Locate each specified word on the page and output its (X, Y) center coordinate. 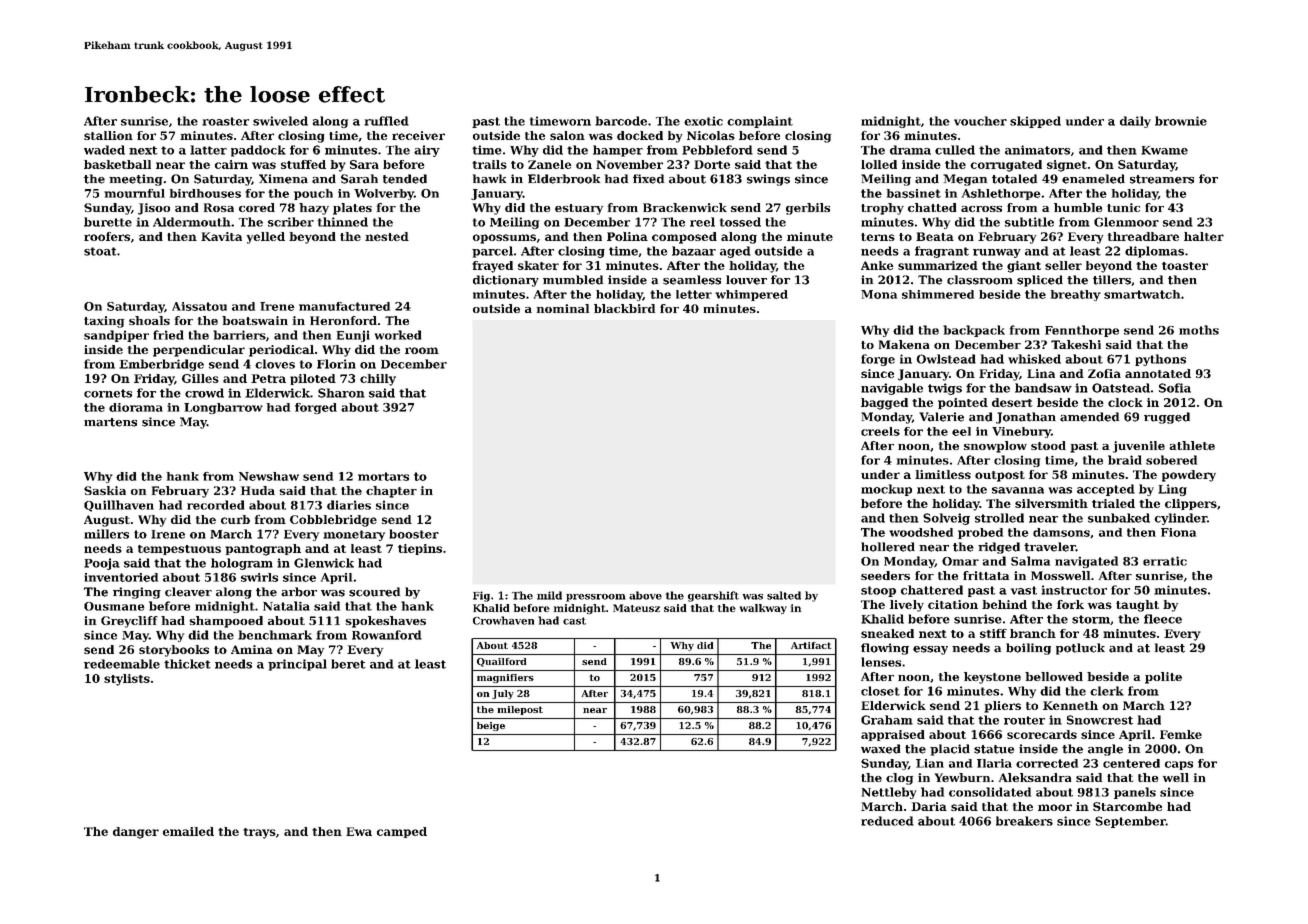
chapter (391, 492)
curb (235, 519)
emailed (188, 831)
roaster (225, 121)
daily (1135, 122)
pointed (963, 403)
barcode (621, 121)
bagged (884, 404)
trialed (1113, 503)
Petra (268, 378)
